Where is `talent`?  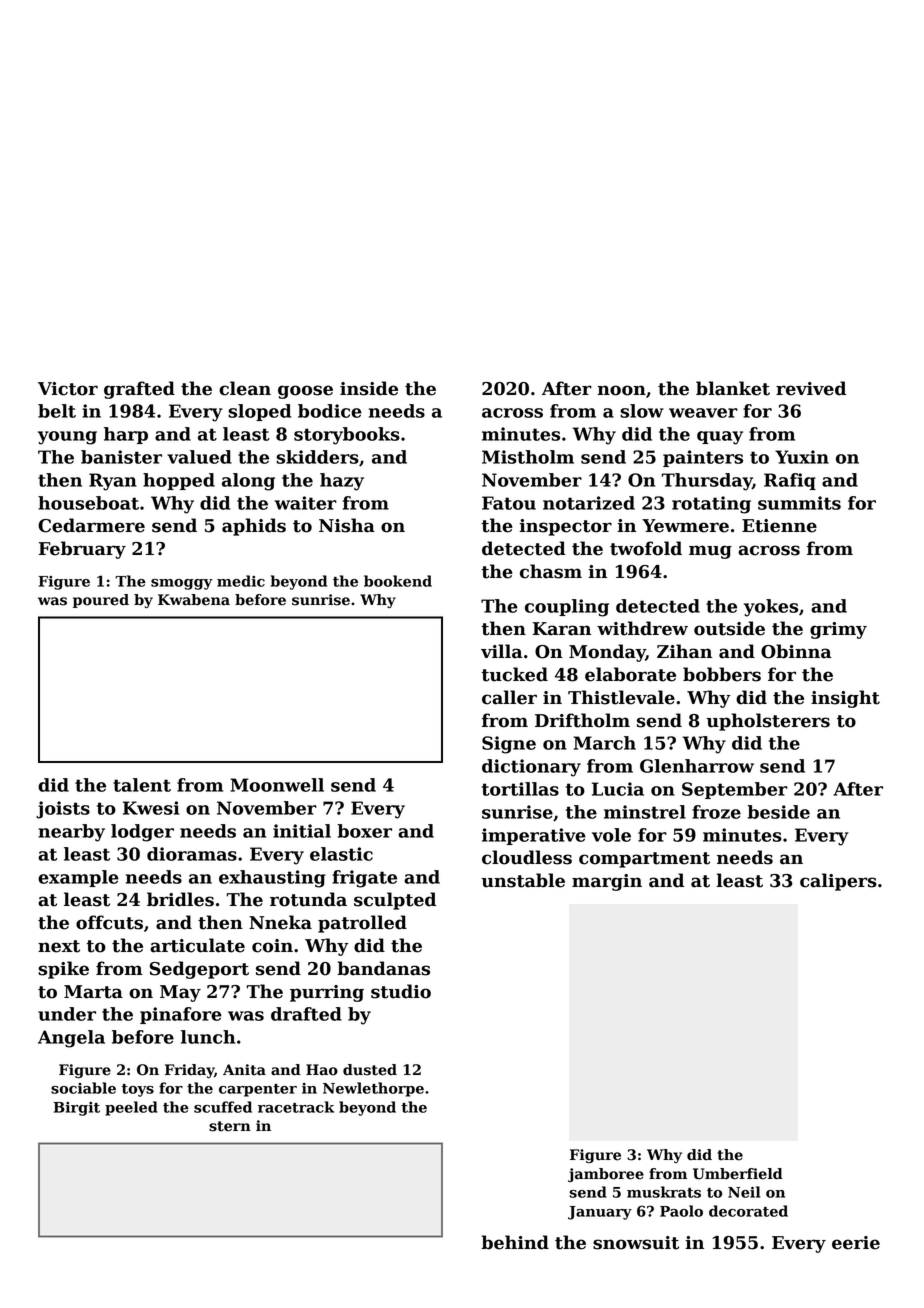
talent is located at coordinates (142, 785).
